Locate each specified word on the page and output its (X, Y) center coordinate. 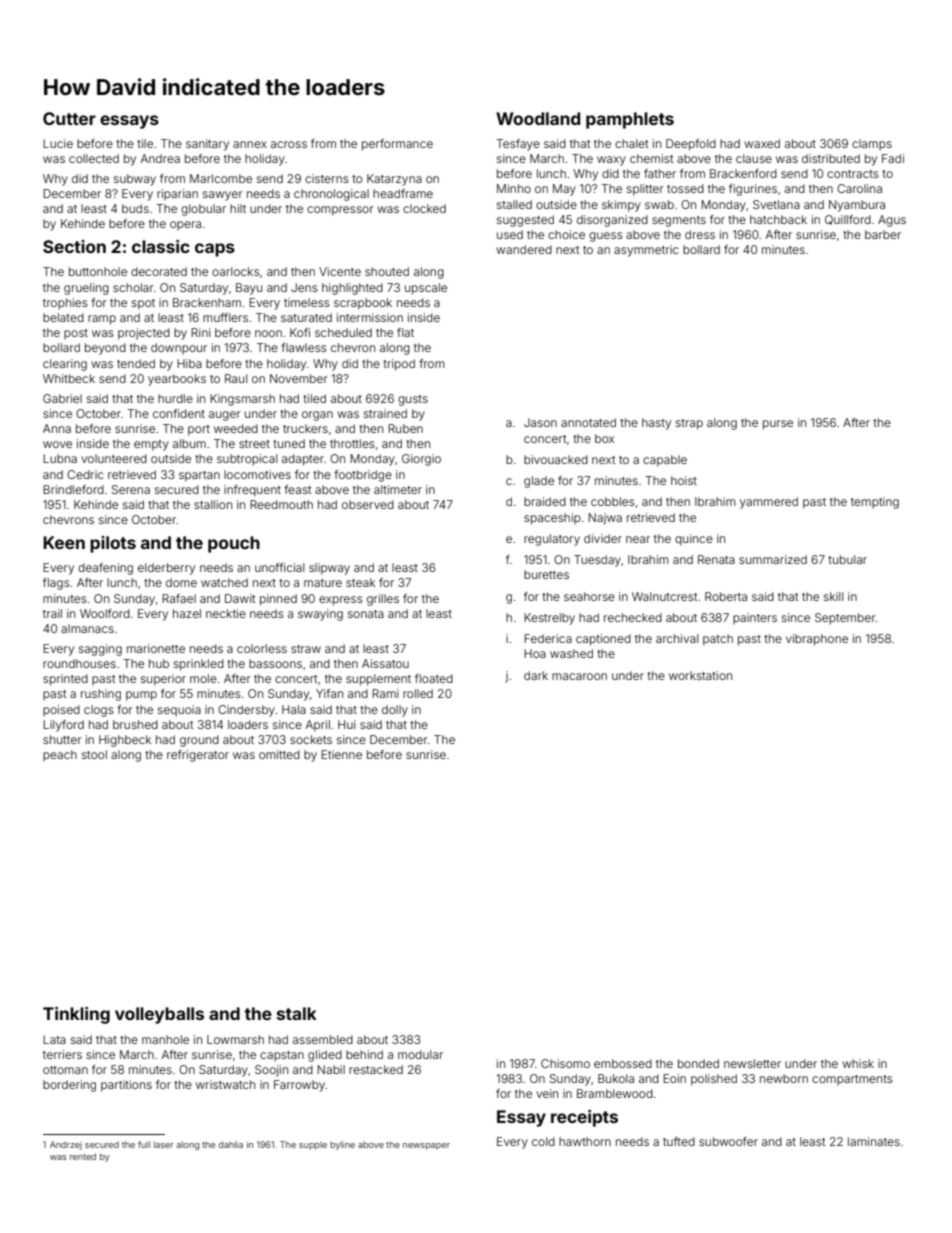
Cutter (69, 118)
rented (83, 1156)
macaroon (579, 676)
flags (56, 584)
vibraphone (817, 640)
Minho (514, 188)
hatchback (778, 219)
